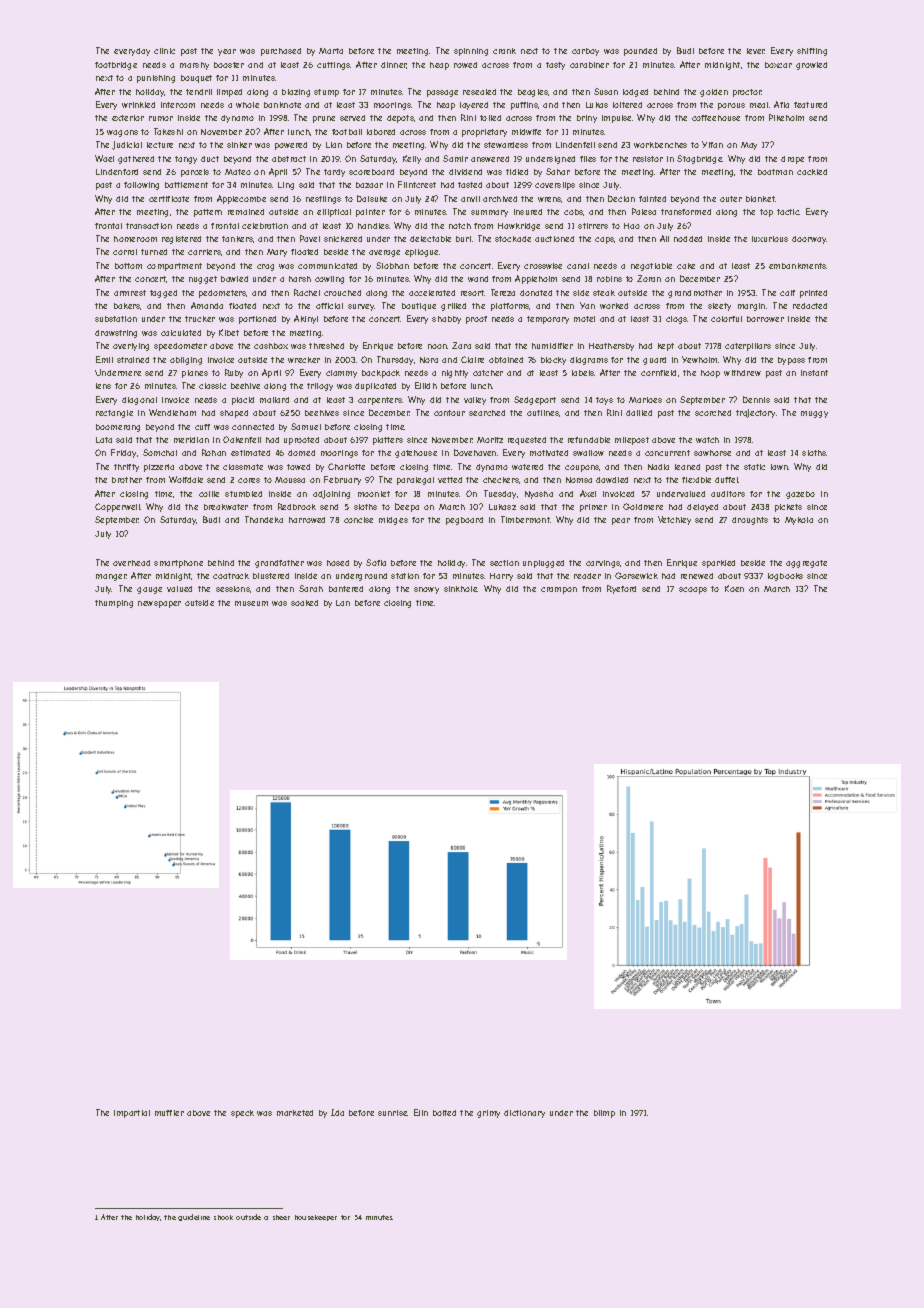 The width and height of the image is (924, 1308). Describe the element at coordinates (242, 1114) in the image. I see `speck` at that location.
